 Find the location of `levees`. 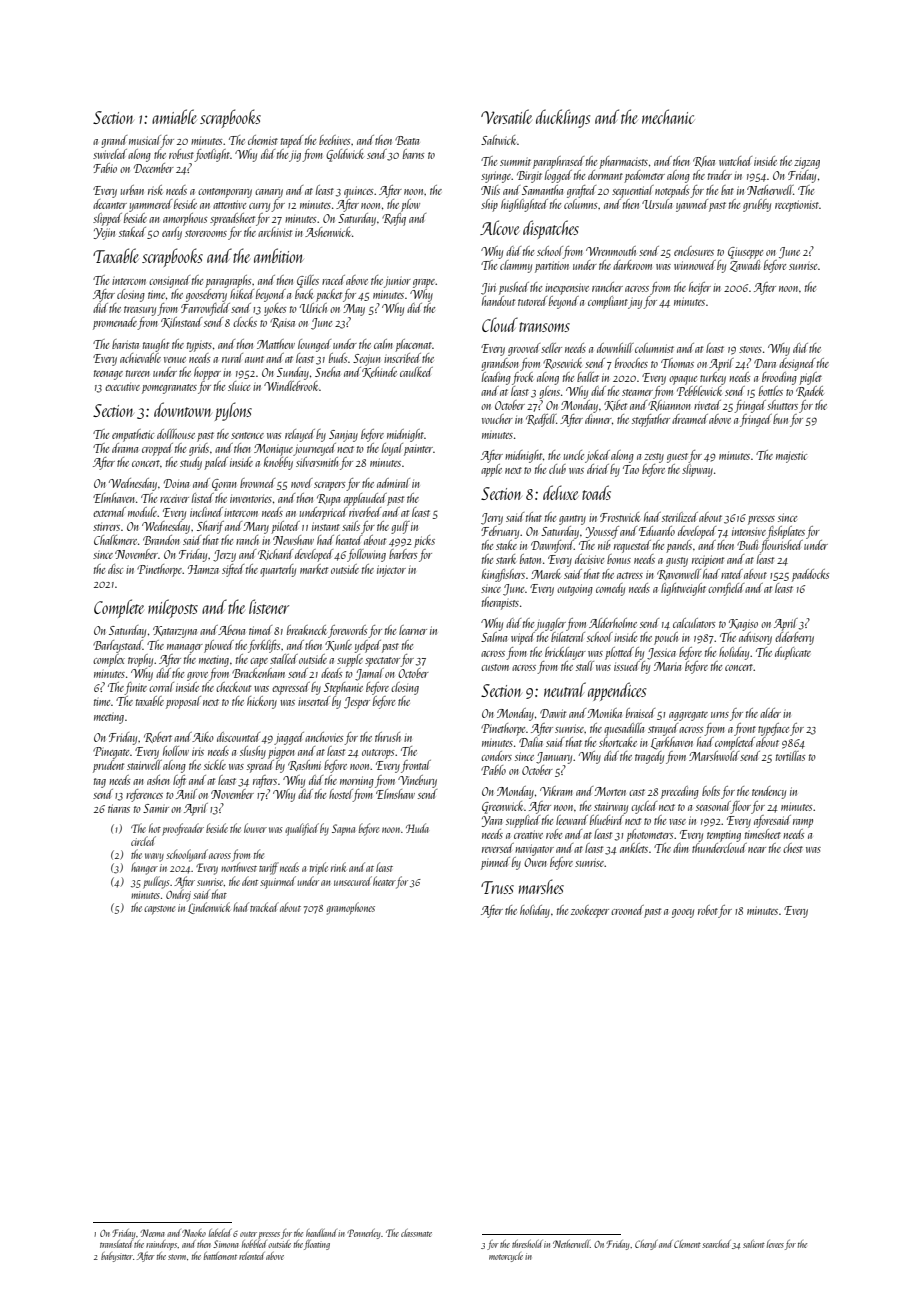

levees is located at coordinates (775, 1244).
